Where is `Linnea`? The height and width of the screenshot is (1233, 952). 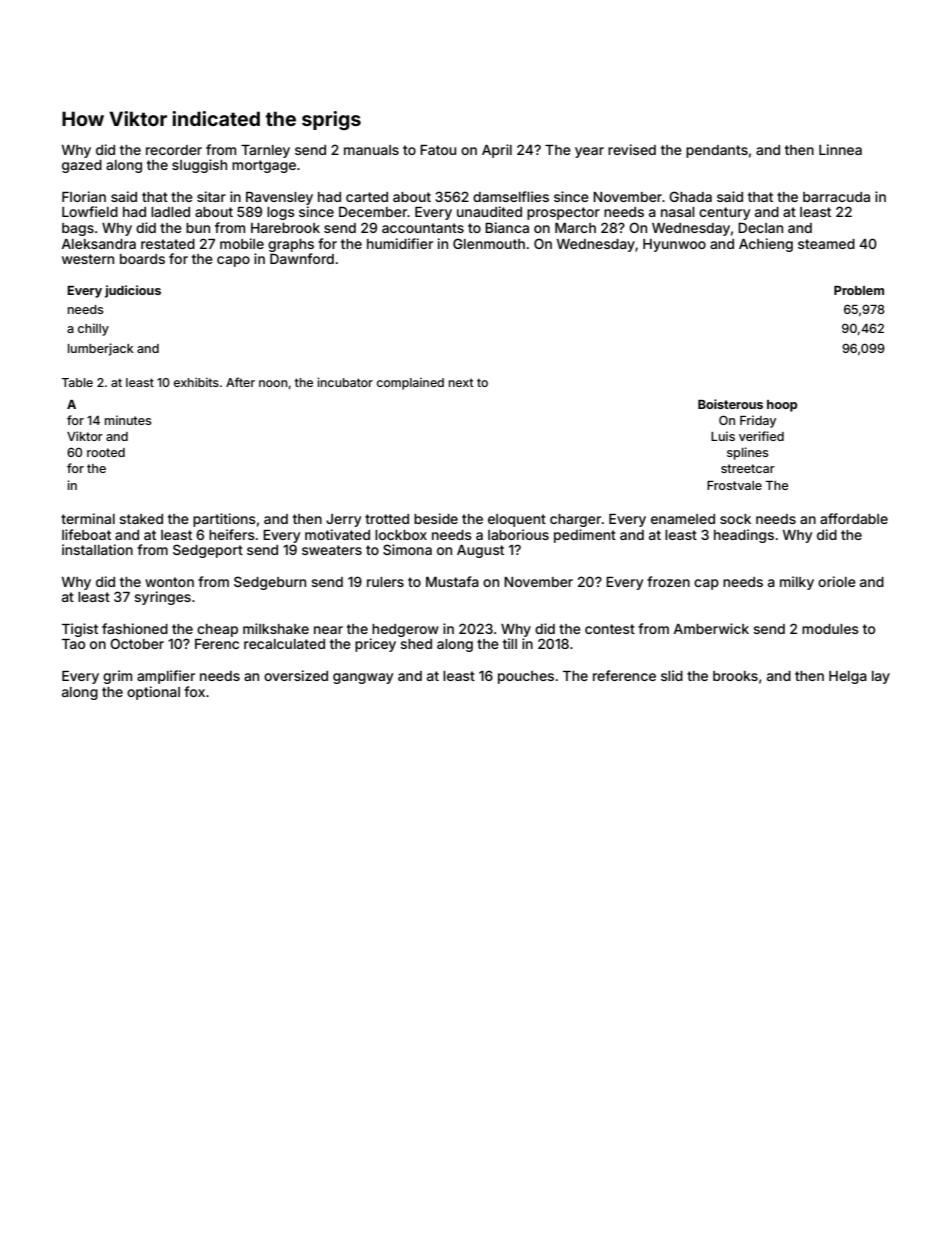 Linnea is located at coordinates (840, 149).
